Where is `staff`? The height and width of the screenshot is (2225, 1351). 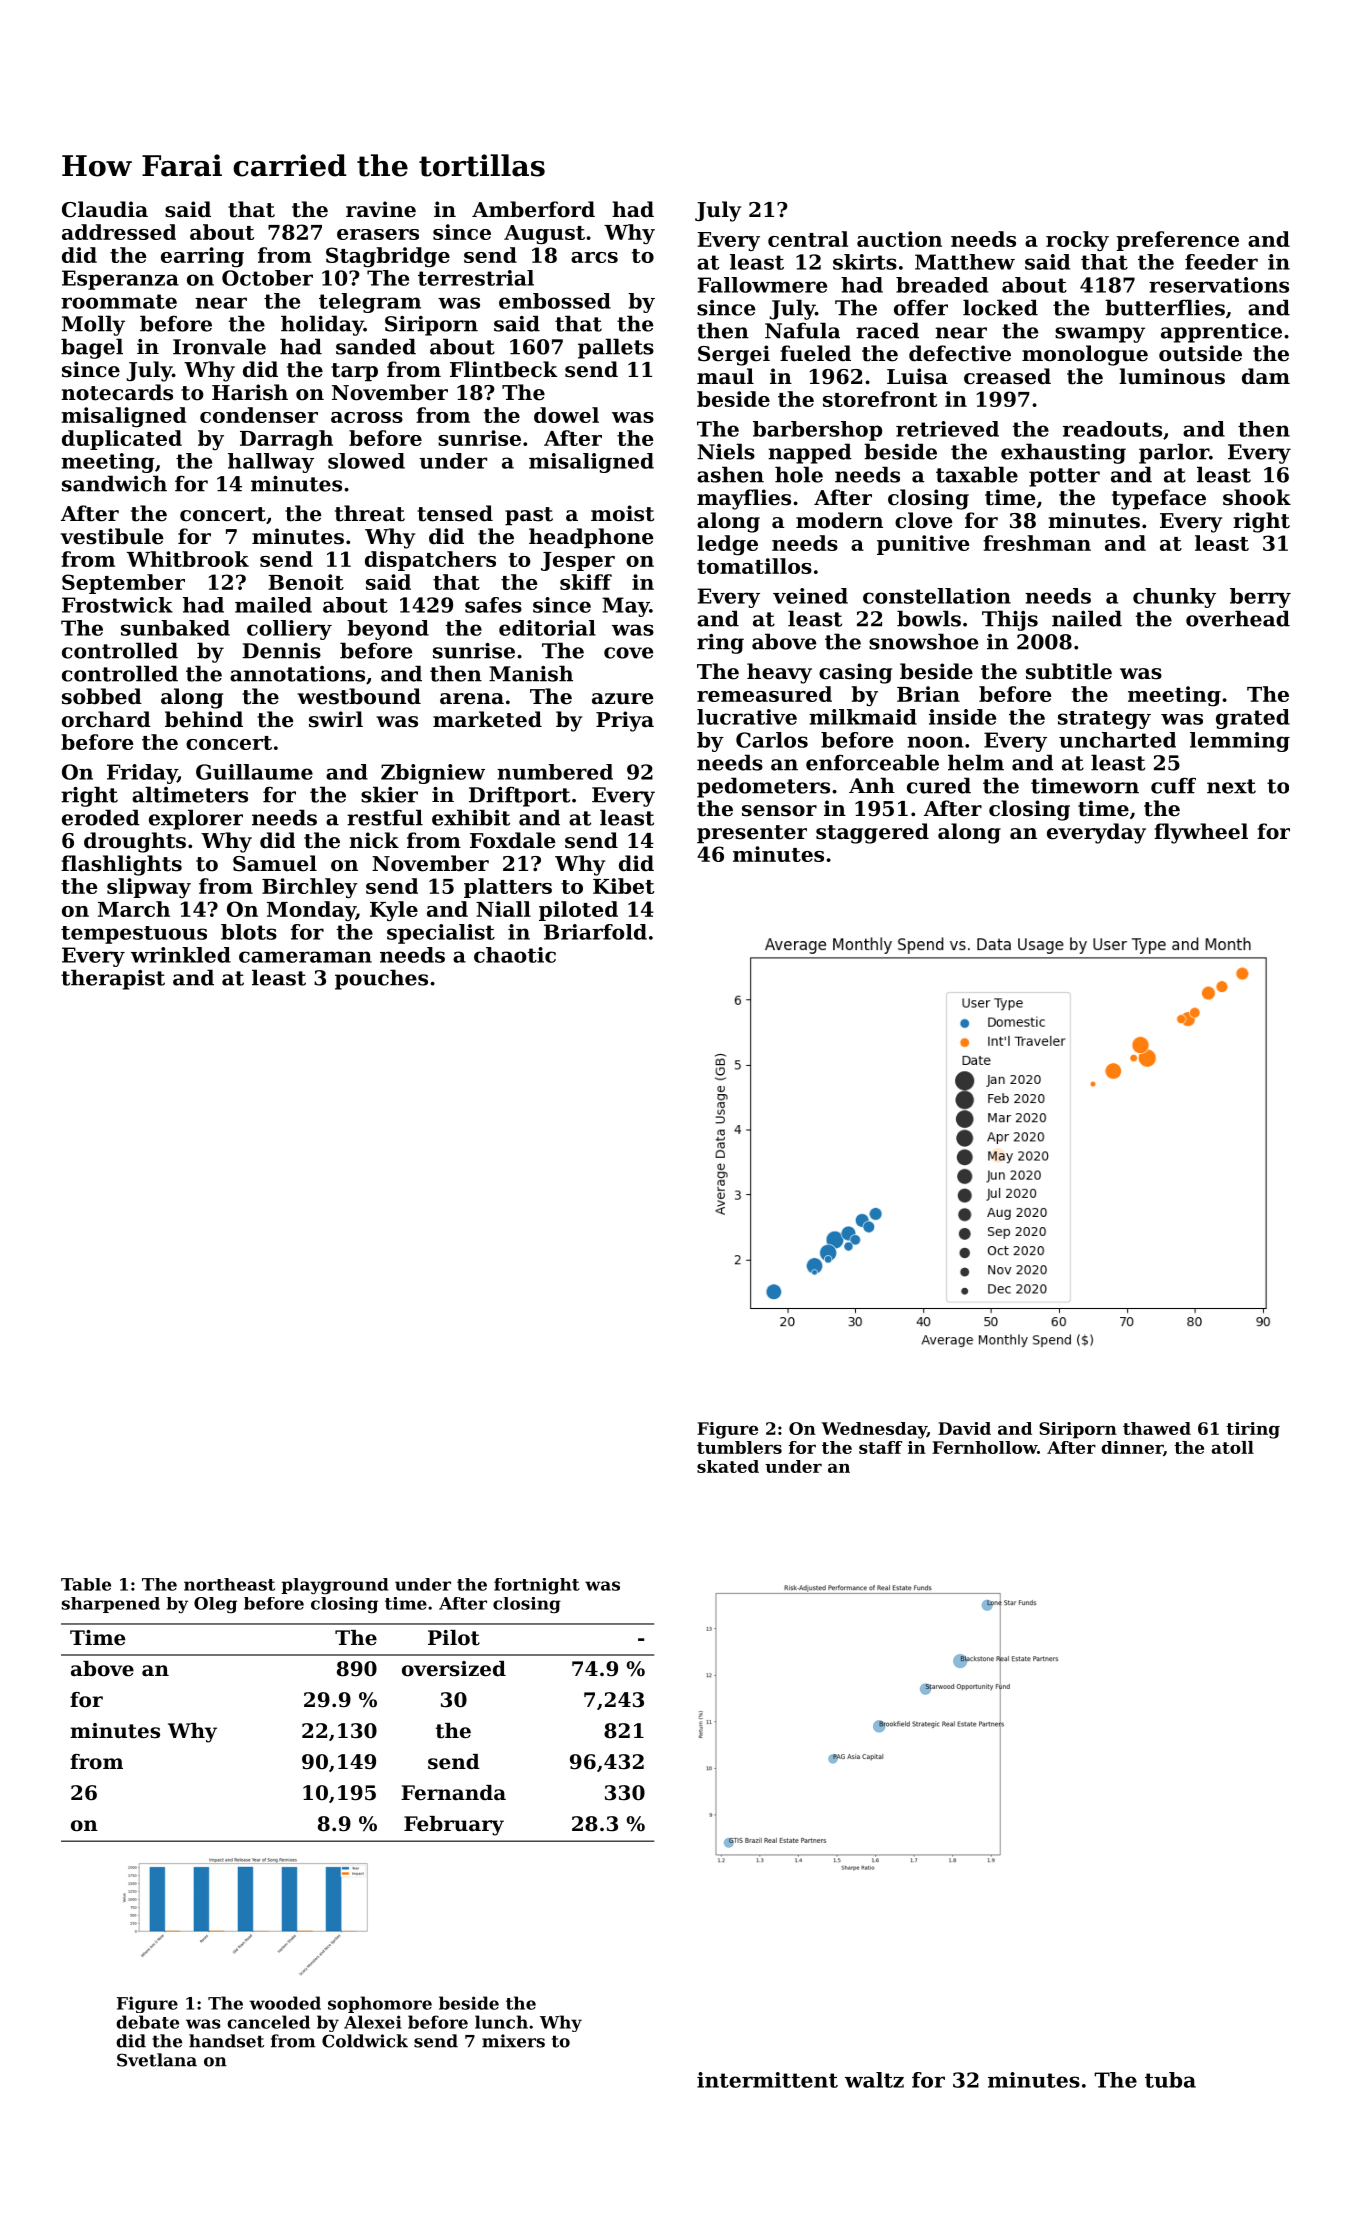
staff is located at coordinates (880, 1447).
